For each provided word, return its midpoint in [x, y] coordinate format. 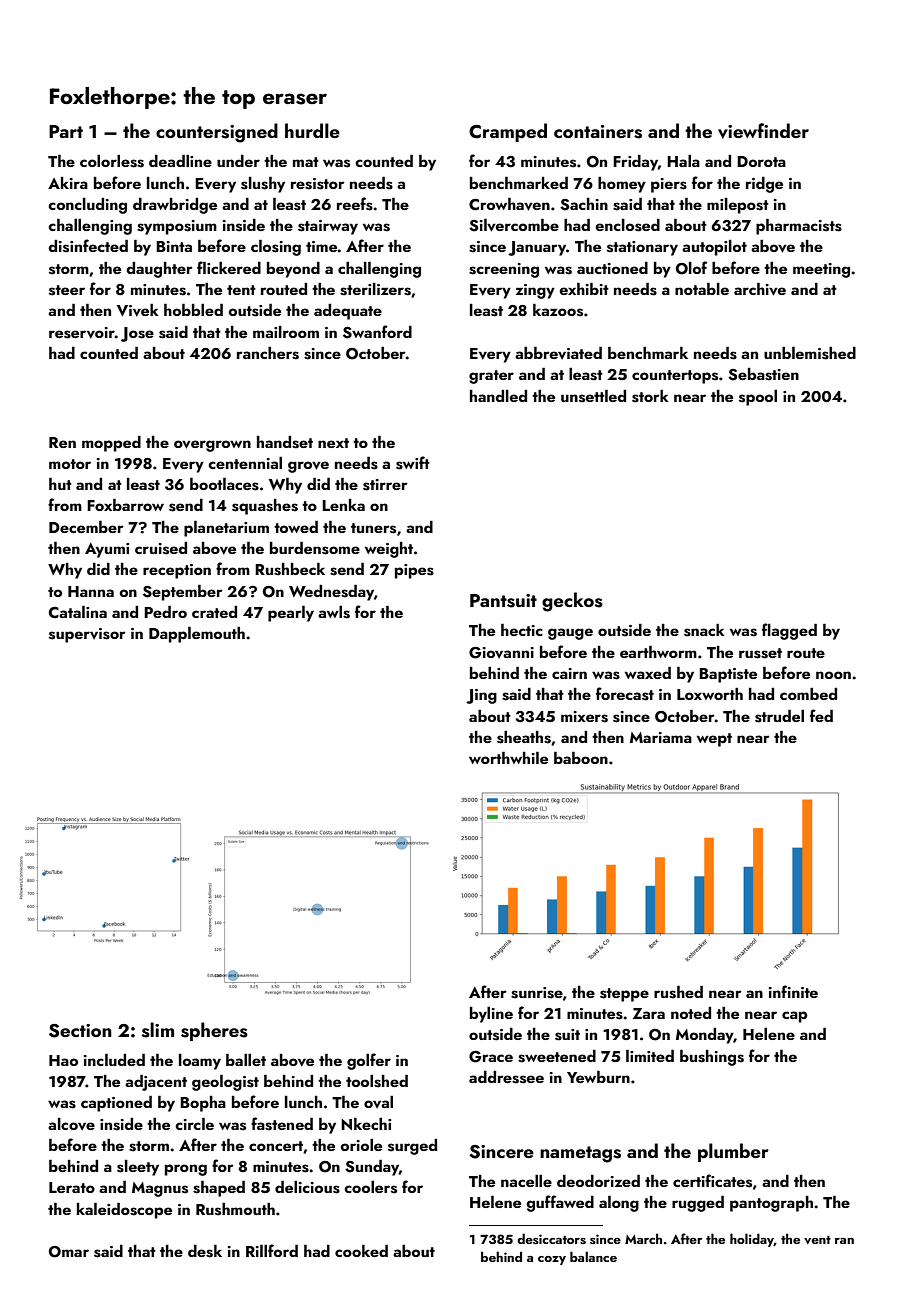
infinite [793, 991]
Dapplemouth [197, 635]
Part [66, 131]
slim [158, 1030]
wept [714, 740]
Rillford [272, 1250]
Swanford [377, 332]
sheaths [524, 737]
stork [650, 396]
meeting [821, 270]
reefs [355, 204]
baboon [581, 758]
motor [70, 464]
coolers [370, 1187]
